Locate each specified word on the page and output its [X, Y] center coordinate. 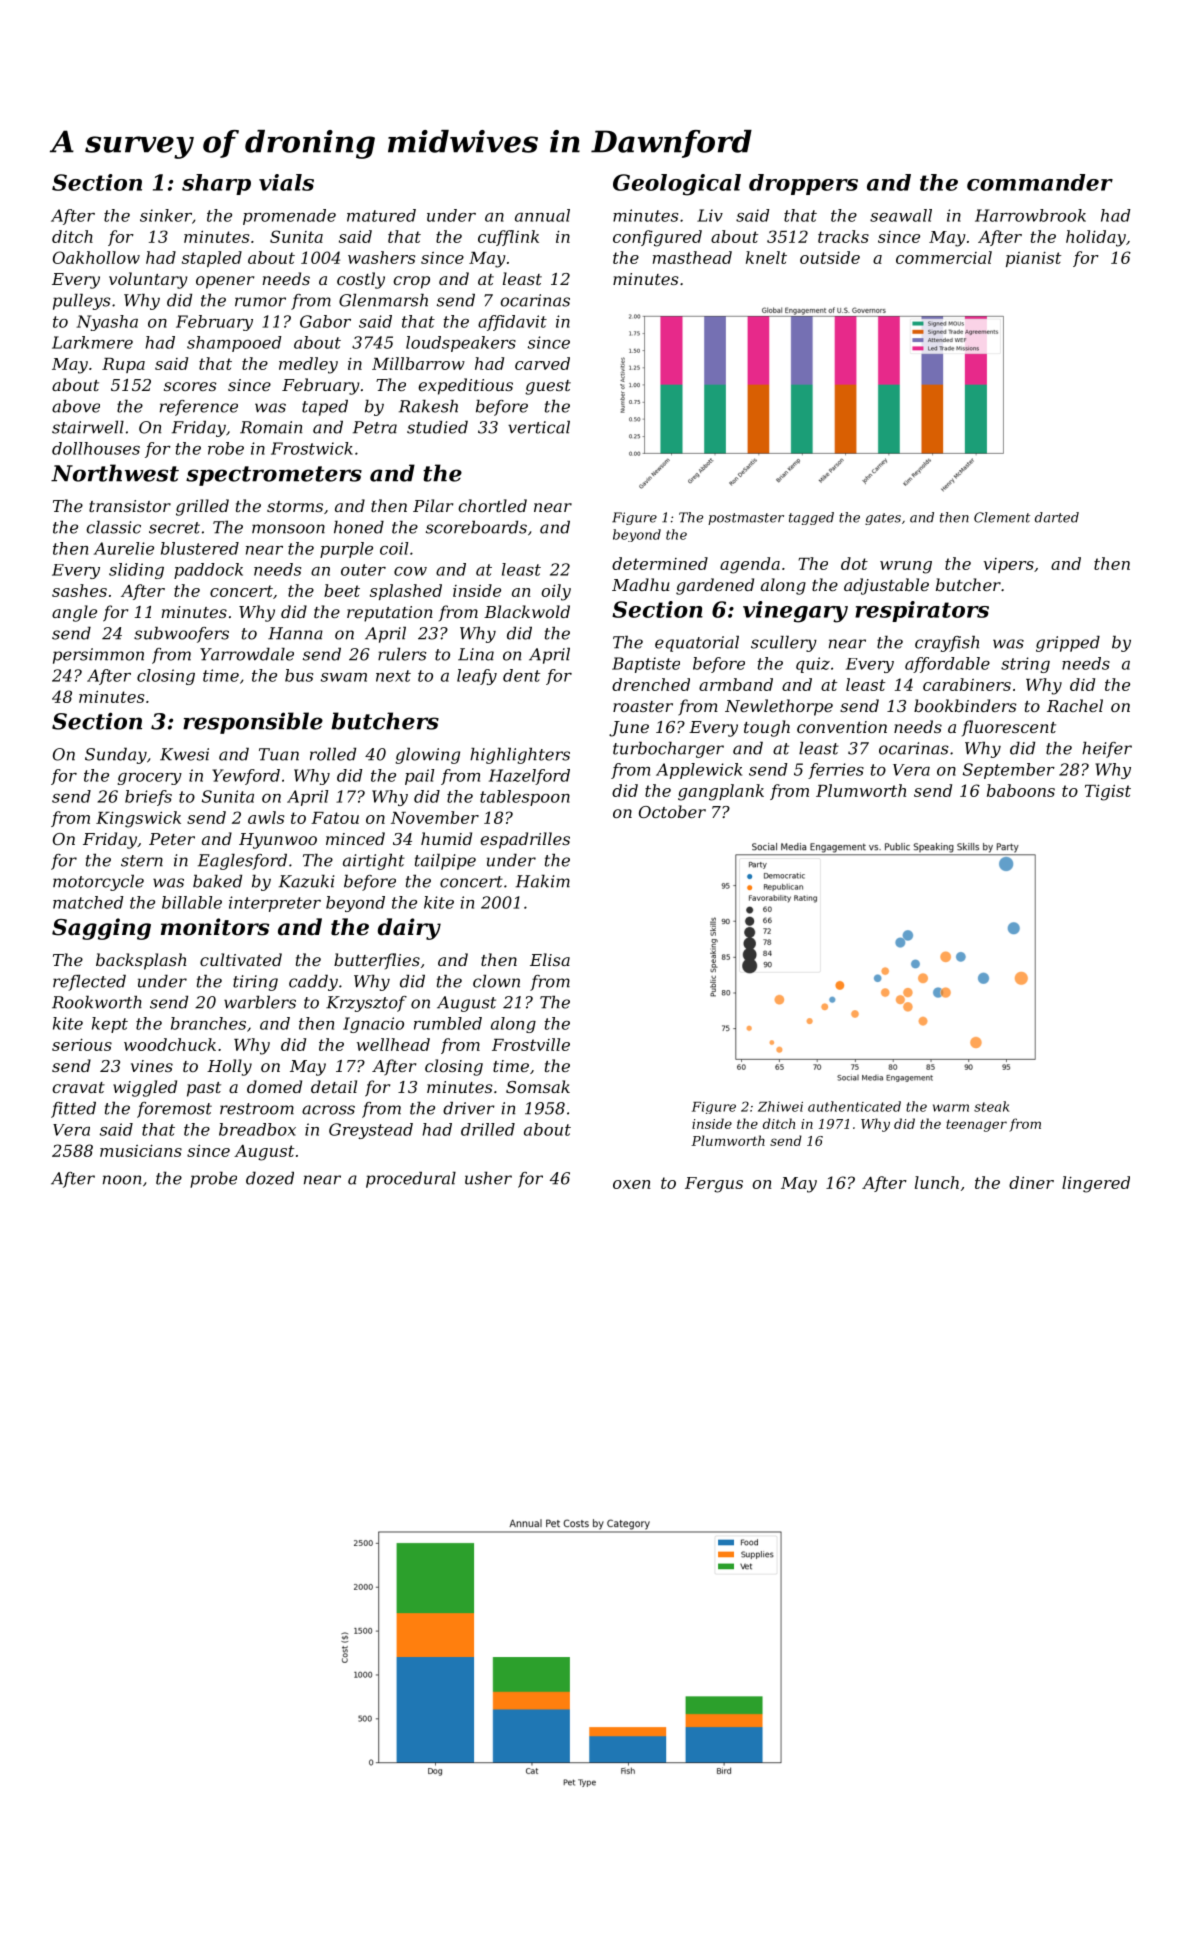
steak [991, 1106]
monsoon [288, 529]
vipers [1009, 565]
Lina [476, 654]
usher [488, 1178]
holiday [1096, 238]
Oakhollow [96, 257]
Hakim [543, 881]
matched [88, 902]
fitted [73, 1110]
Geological [677, 185]
